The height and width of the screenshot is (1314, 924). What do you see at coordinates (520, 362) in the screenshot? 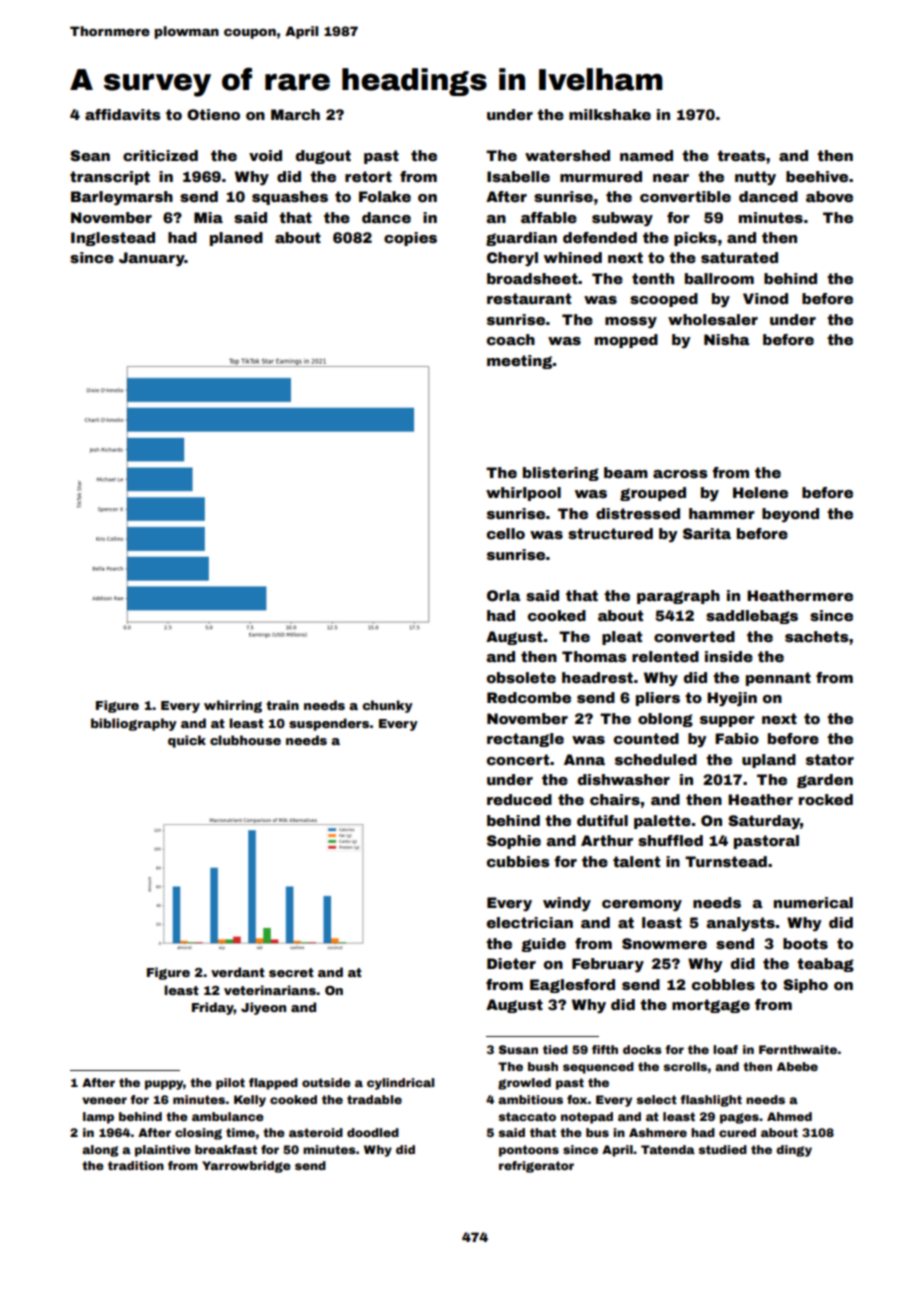
I see `meeting` at bounding box center [520, 362].
